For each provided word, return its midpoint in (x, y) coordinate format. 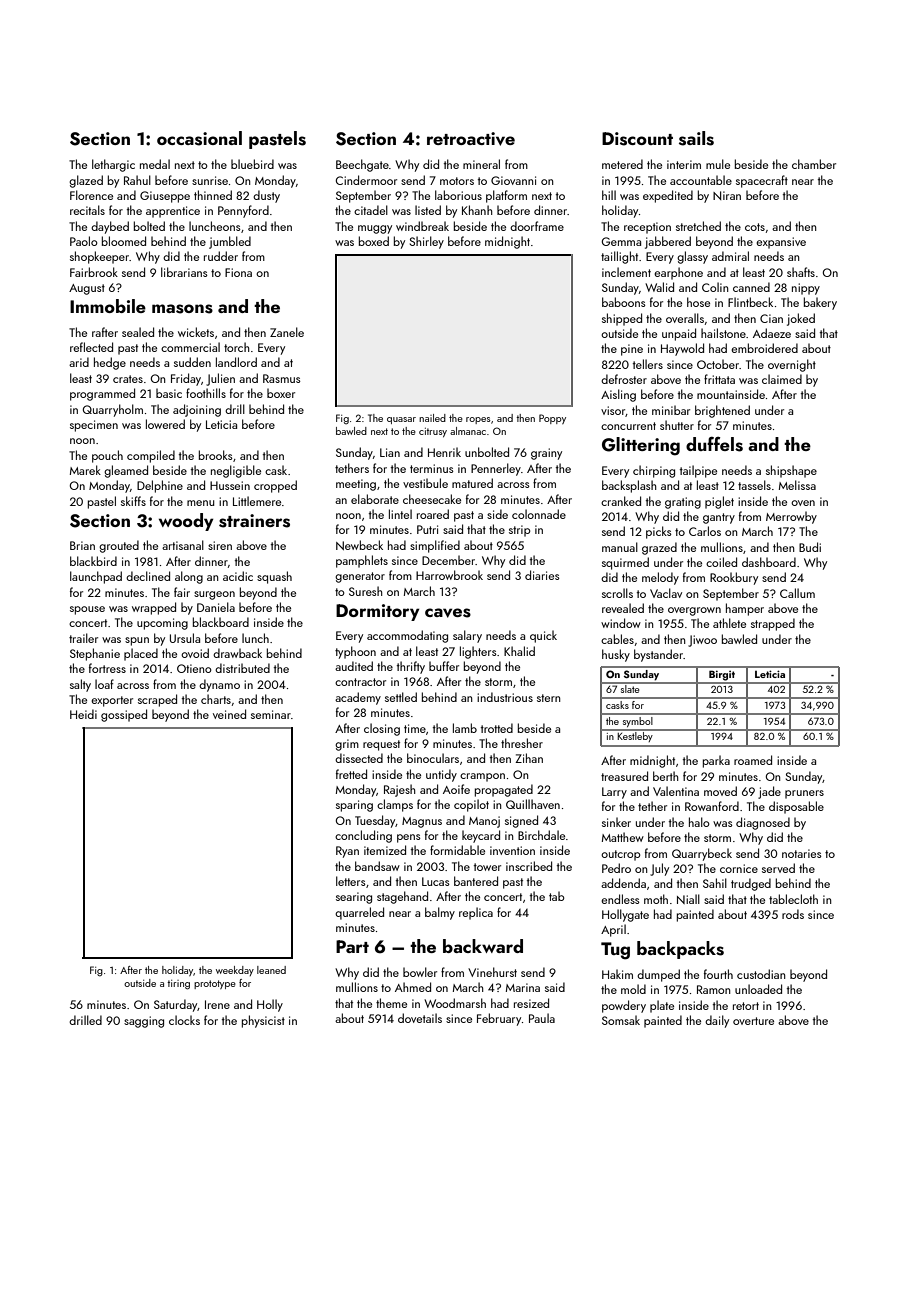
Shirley (426, 242)
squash (274, 577)
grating (683, 503)
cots (755, 227)
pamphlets (362, 561)
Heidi (83, 714)
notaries (802, 853)
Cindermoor (366, 180)
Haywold (682, 349)
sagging (144, 1022)
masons (182, 309)
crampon (482, 777)
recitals (87, 210)
